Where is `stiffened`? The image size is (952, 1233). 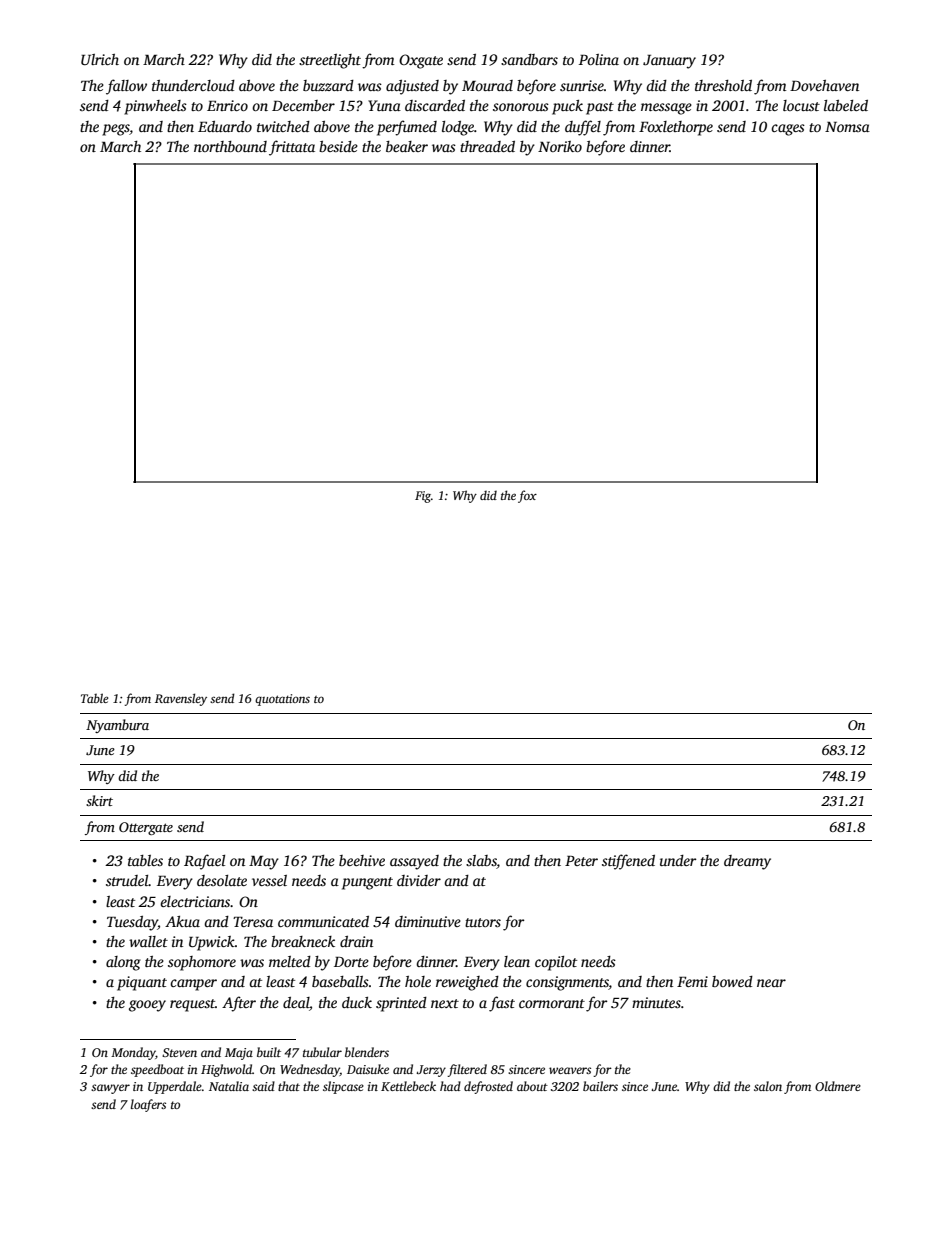 stiffened is located at coordinates (628, 862).
